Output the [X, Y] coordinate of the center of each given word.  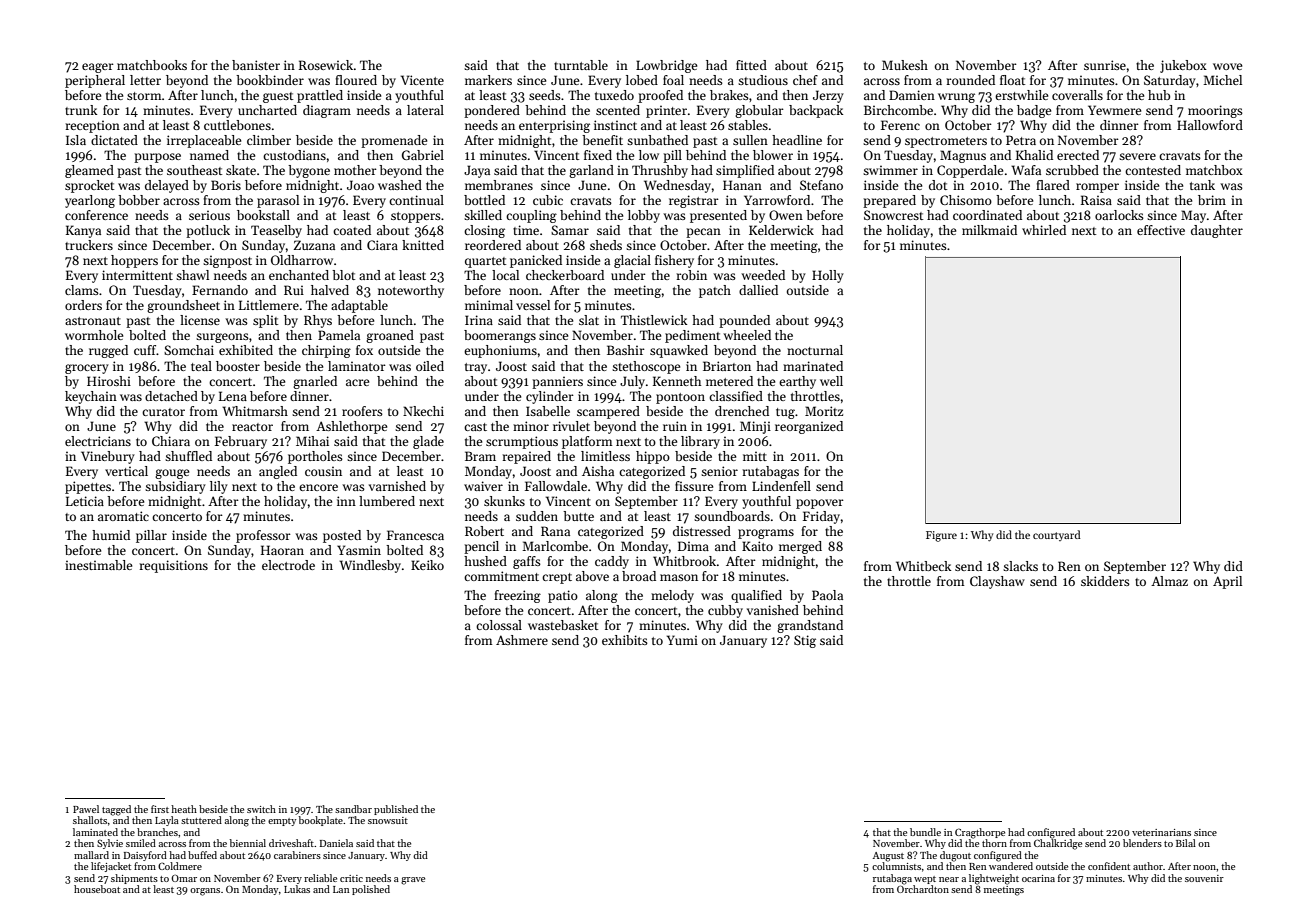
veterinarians [1161, 832]
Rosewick [326, 65]
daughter [1217, 231]
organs [205, 892]
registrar [694, 201]
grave [413, 881]
